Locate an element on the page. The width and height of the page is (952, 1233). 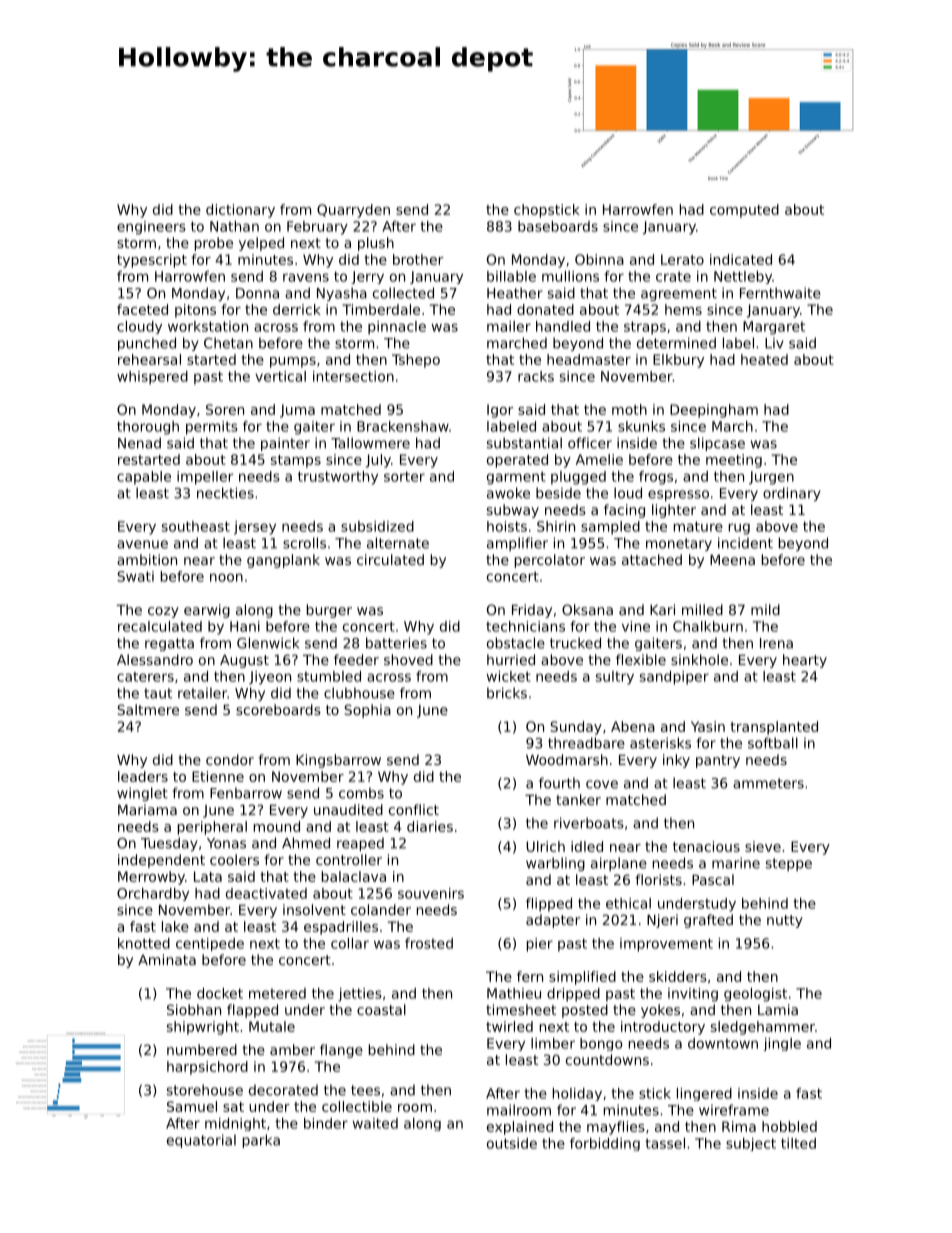
inky is located at coordinates (676, 761).
